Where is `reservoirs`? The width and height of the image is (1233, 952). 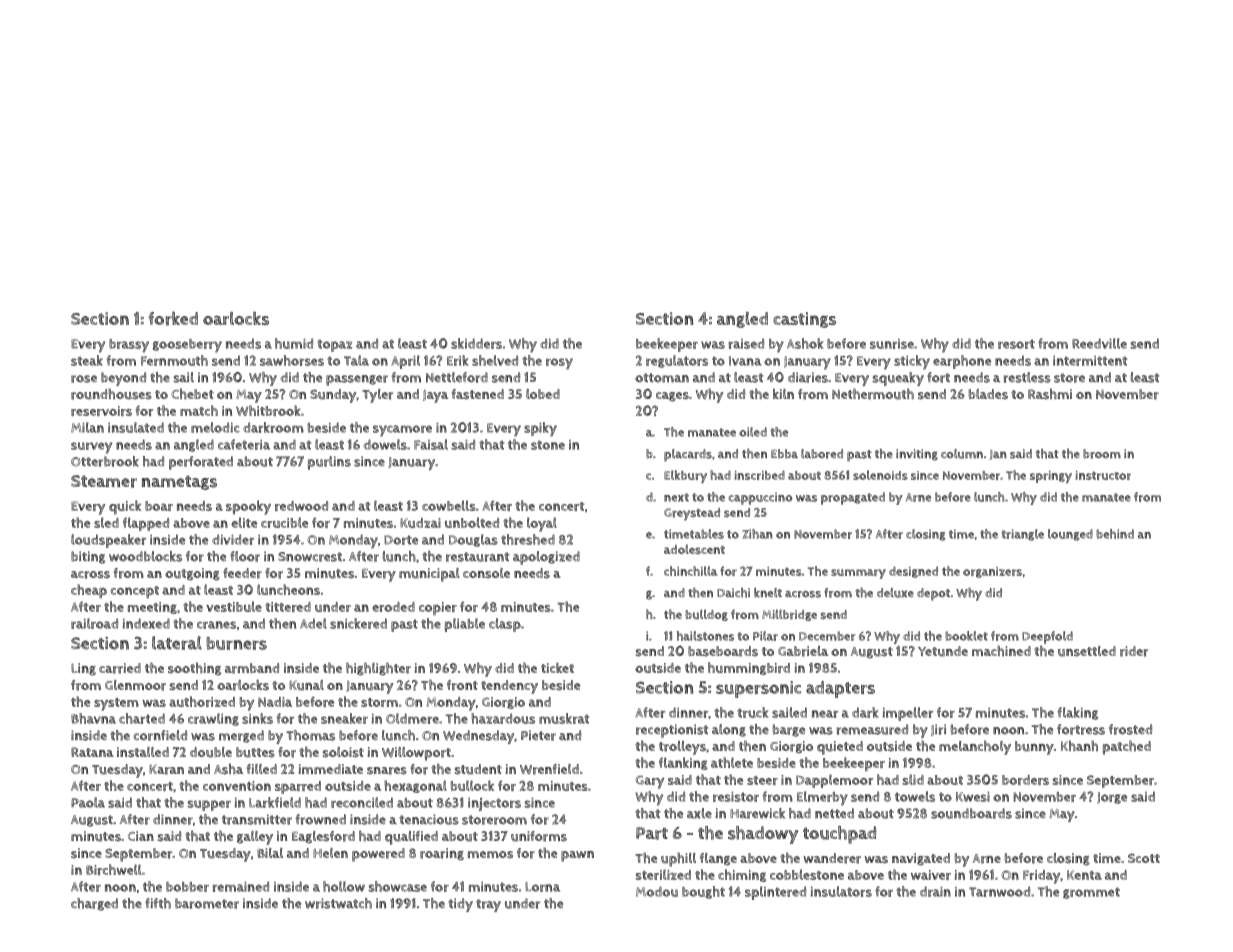
reservoirs is located at coordinates (101, 411).
